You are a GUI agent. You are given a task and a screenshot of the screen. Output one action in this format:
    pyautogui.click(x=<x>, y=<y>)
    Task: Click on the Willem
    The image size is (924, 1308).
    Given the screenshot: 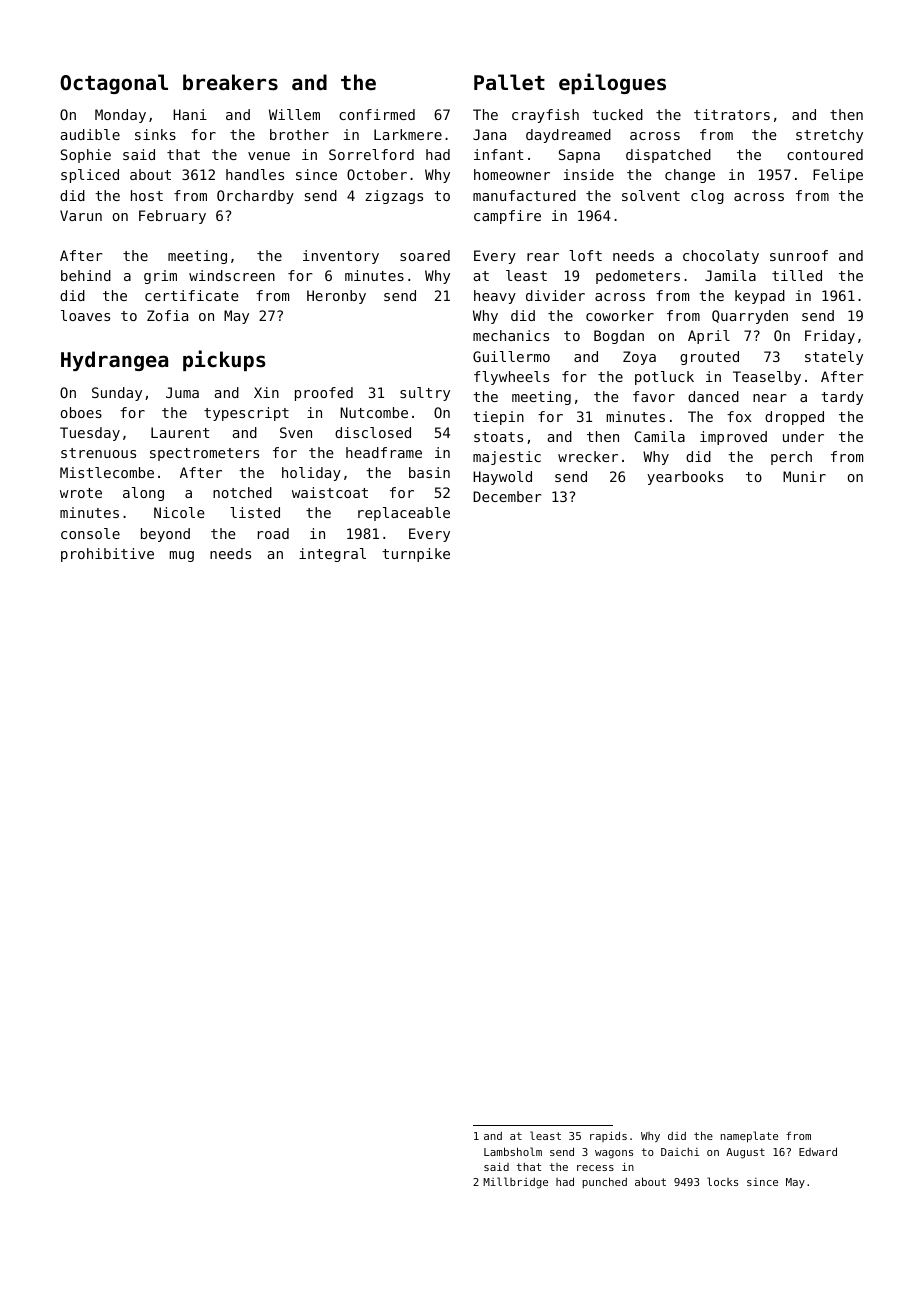 What is the action you would take?
    pyautogui.click(x=294, y=114)
